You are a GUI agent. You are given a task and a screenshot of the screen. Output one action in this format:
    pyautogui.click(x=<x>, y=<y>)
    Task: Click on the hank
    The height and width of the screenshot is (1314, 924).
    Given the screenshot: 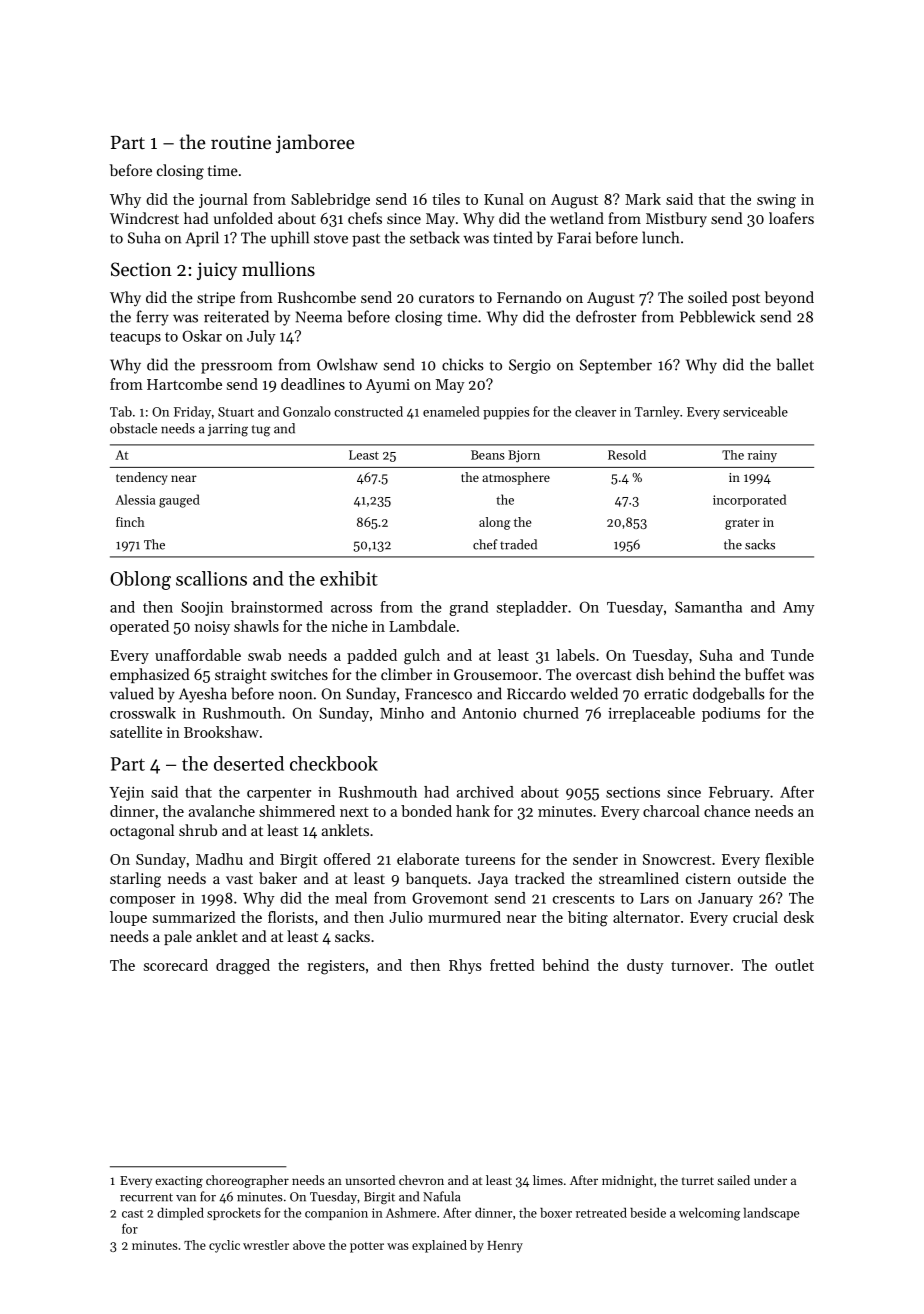 What is the action you would take?
    pyautogui.click(x=473, y=811)
